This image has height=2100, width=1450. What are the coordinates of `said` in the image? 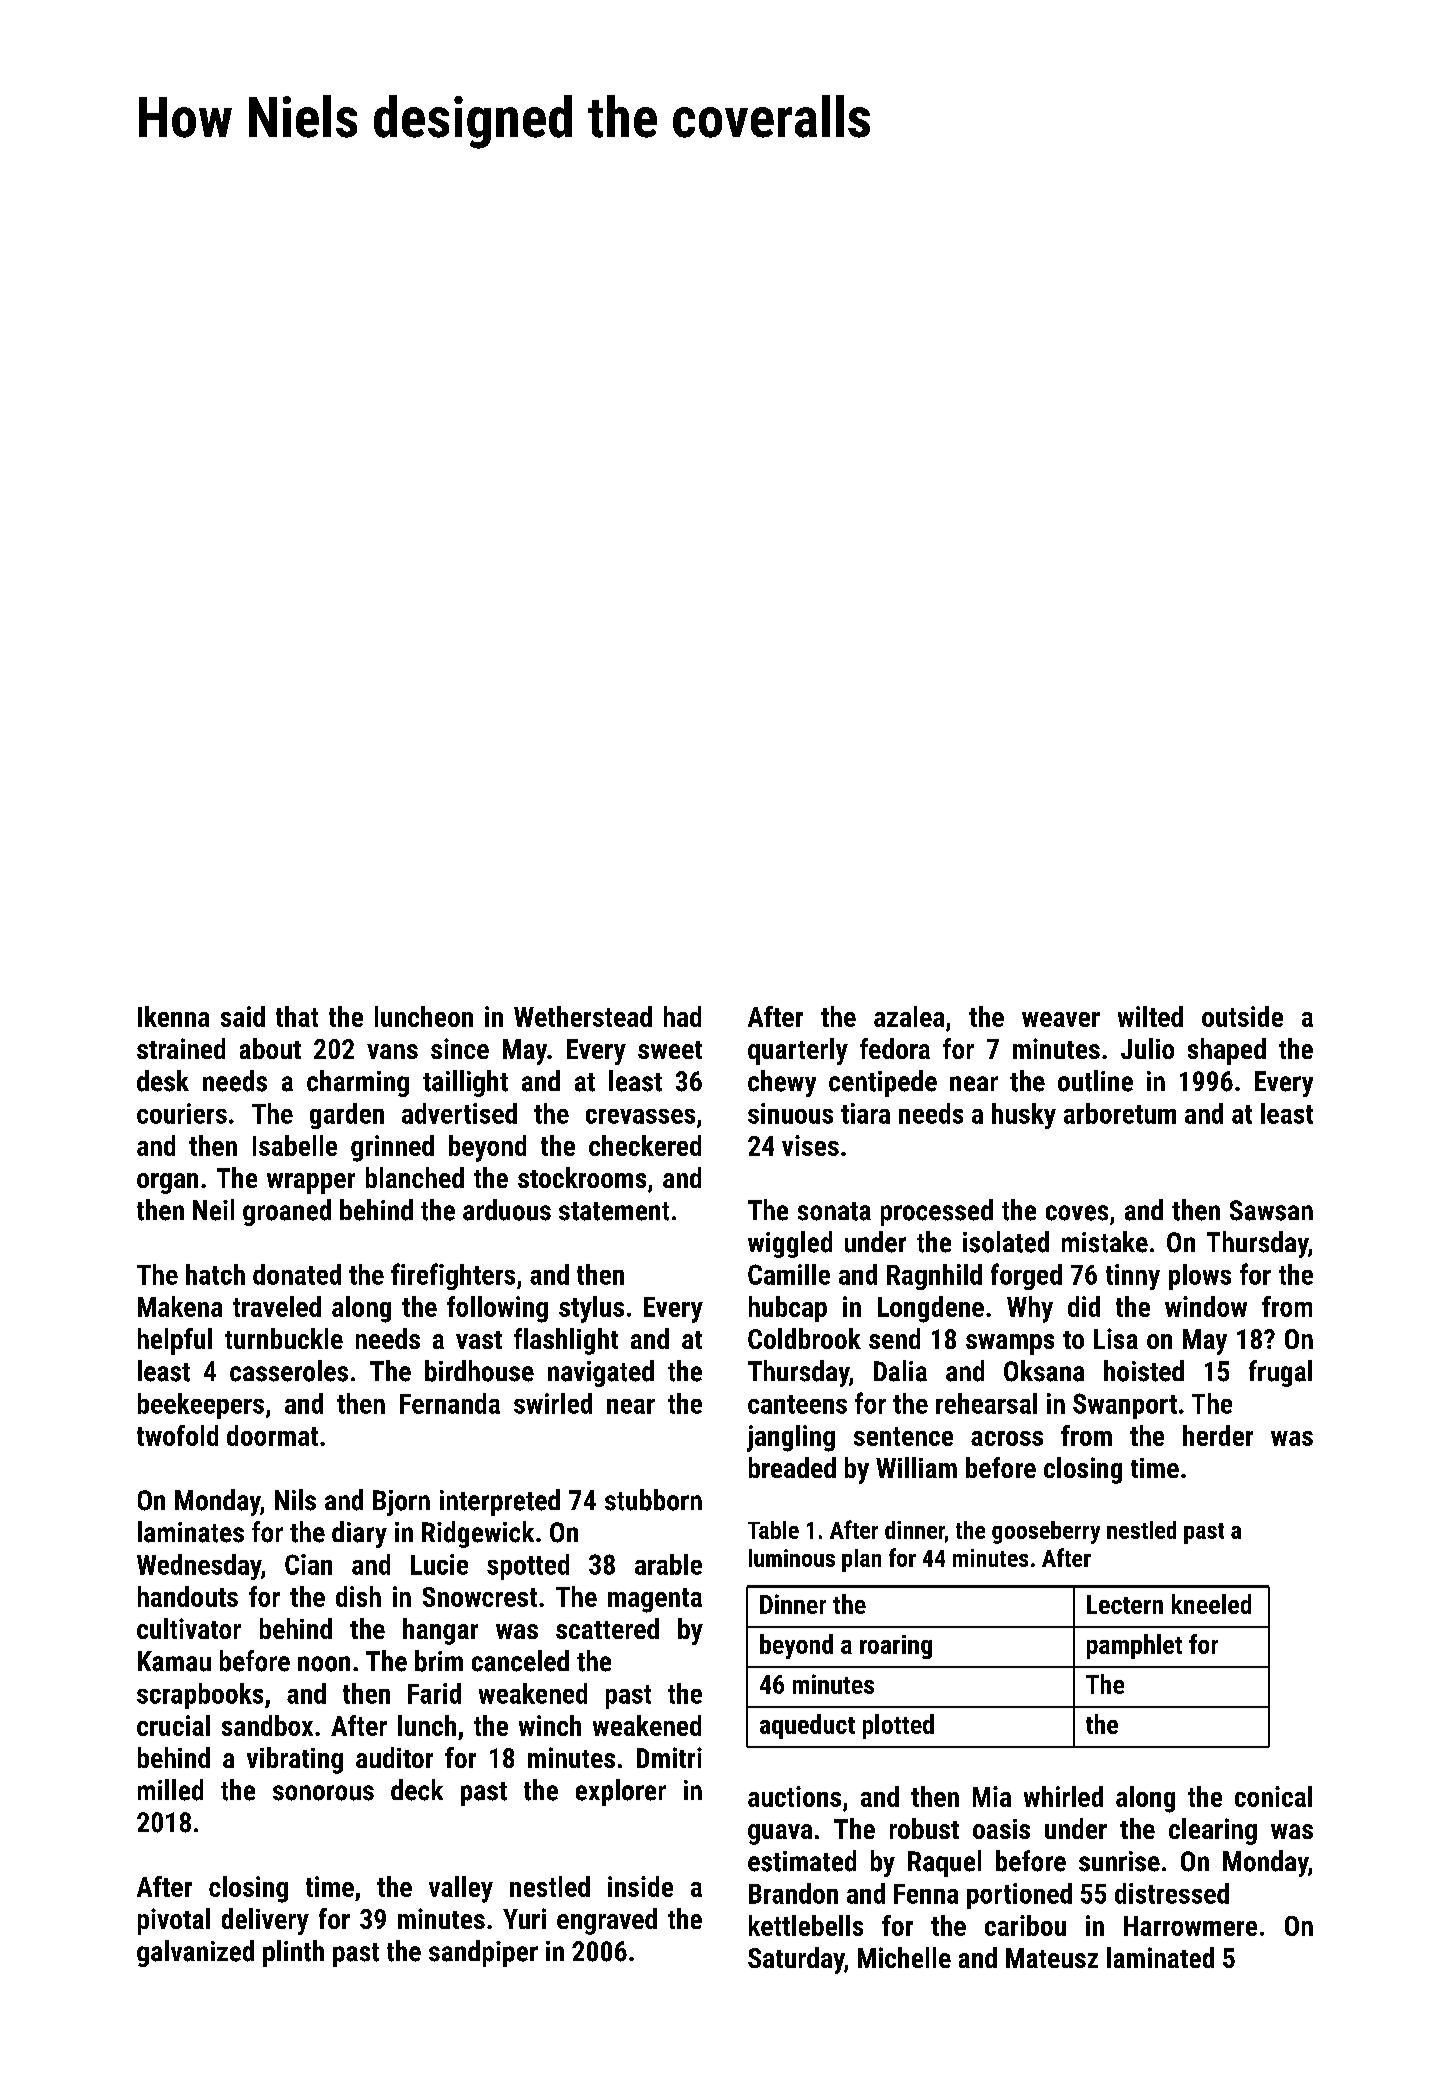 It's located at (243, 1016).
